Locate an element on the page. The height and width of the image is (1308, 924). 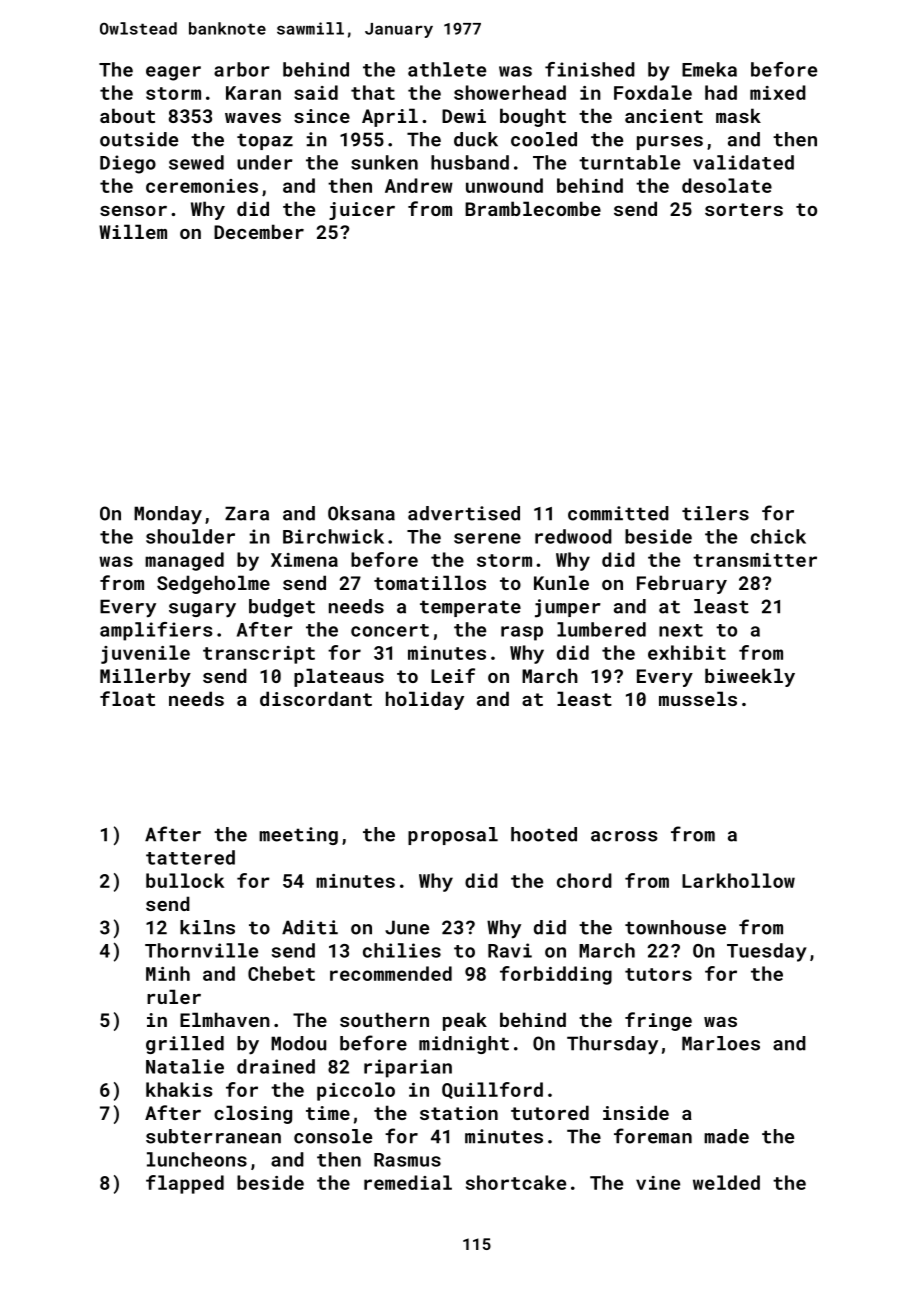
redwood is located at coordinates (573, 536).
